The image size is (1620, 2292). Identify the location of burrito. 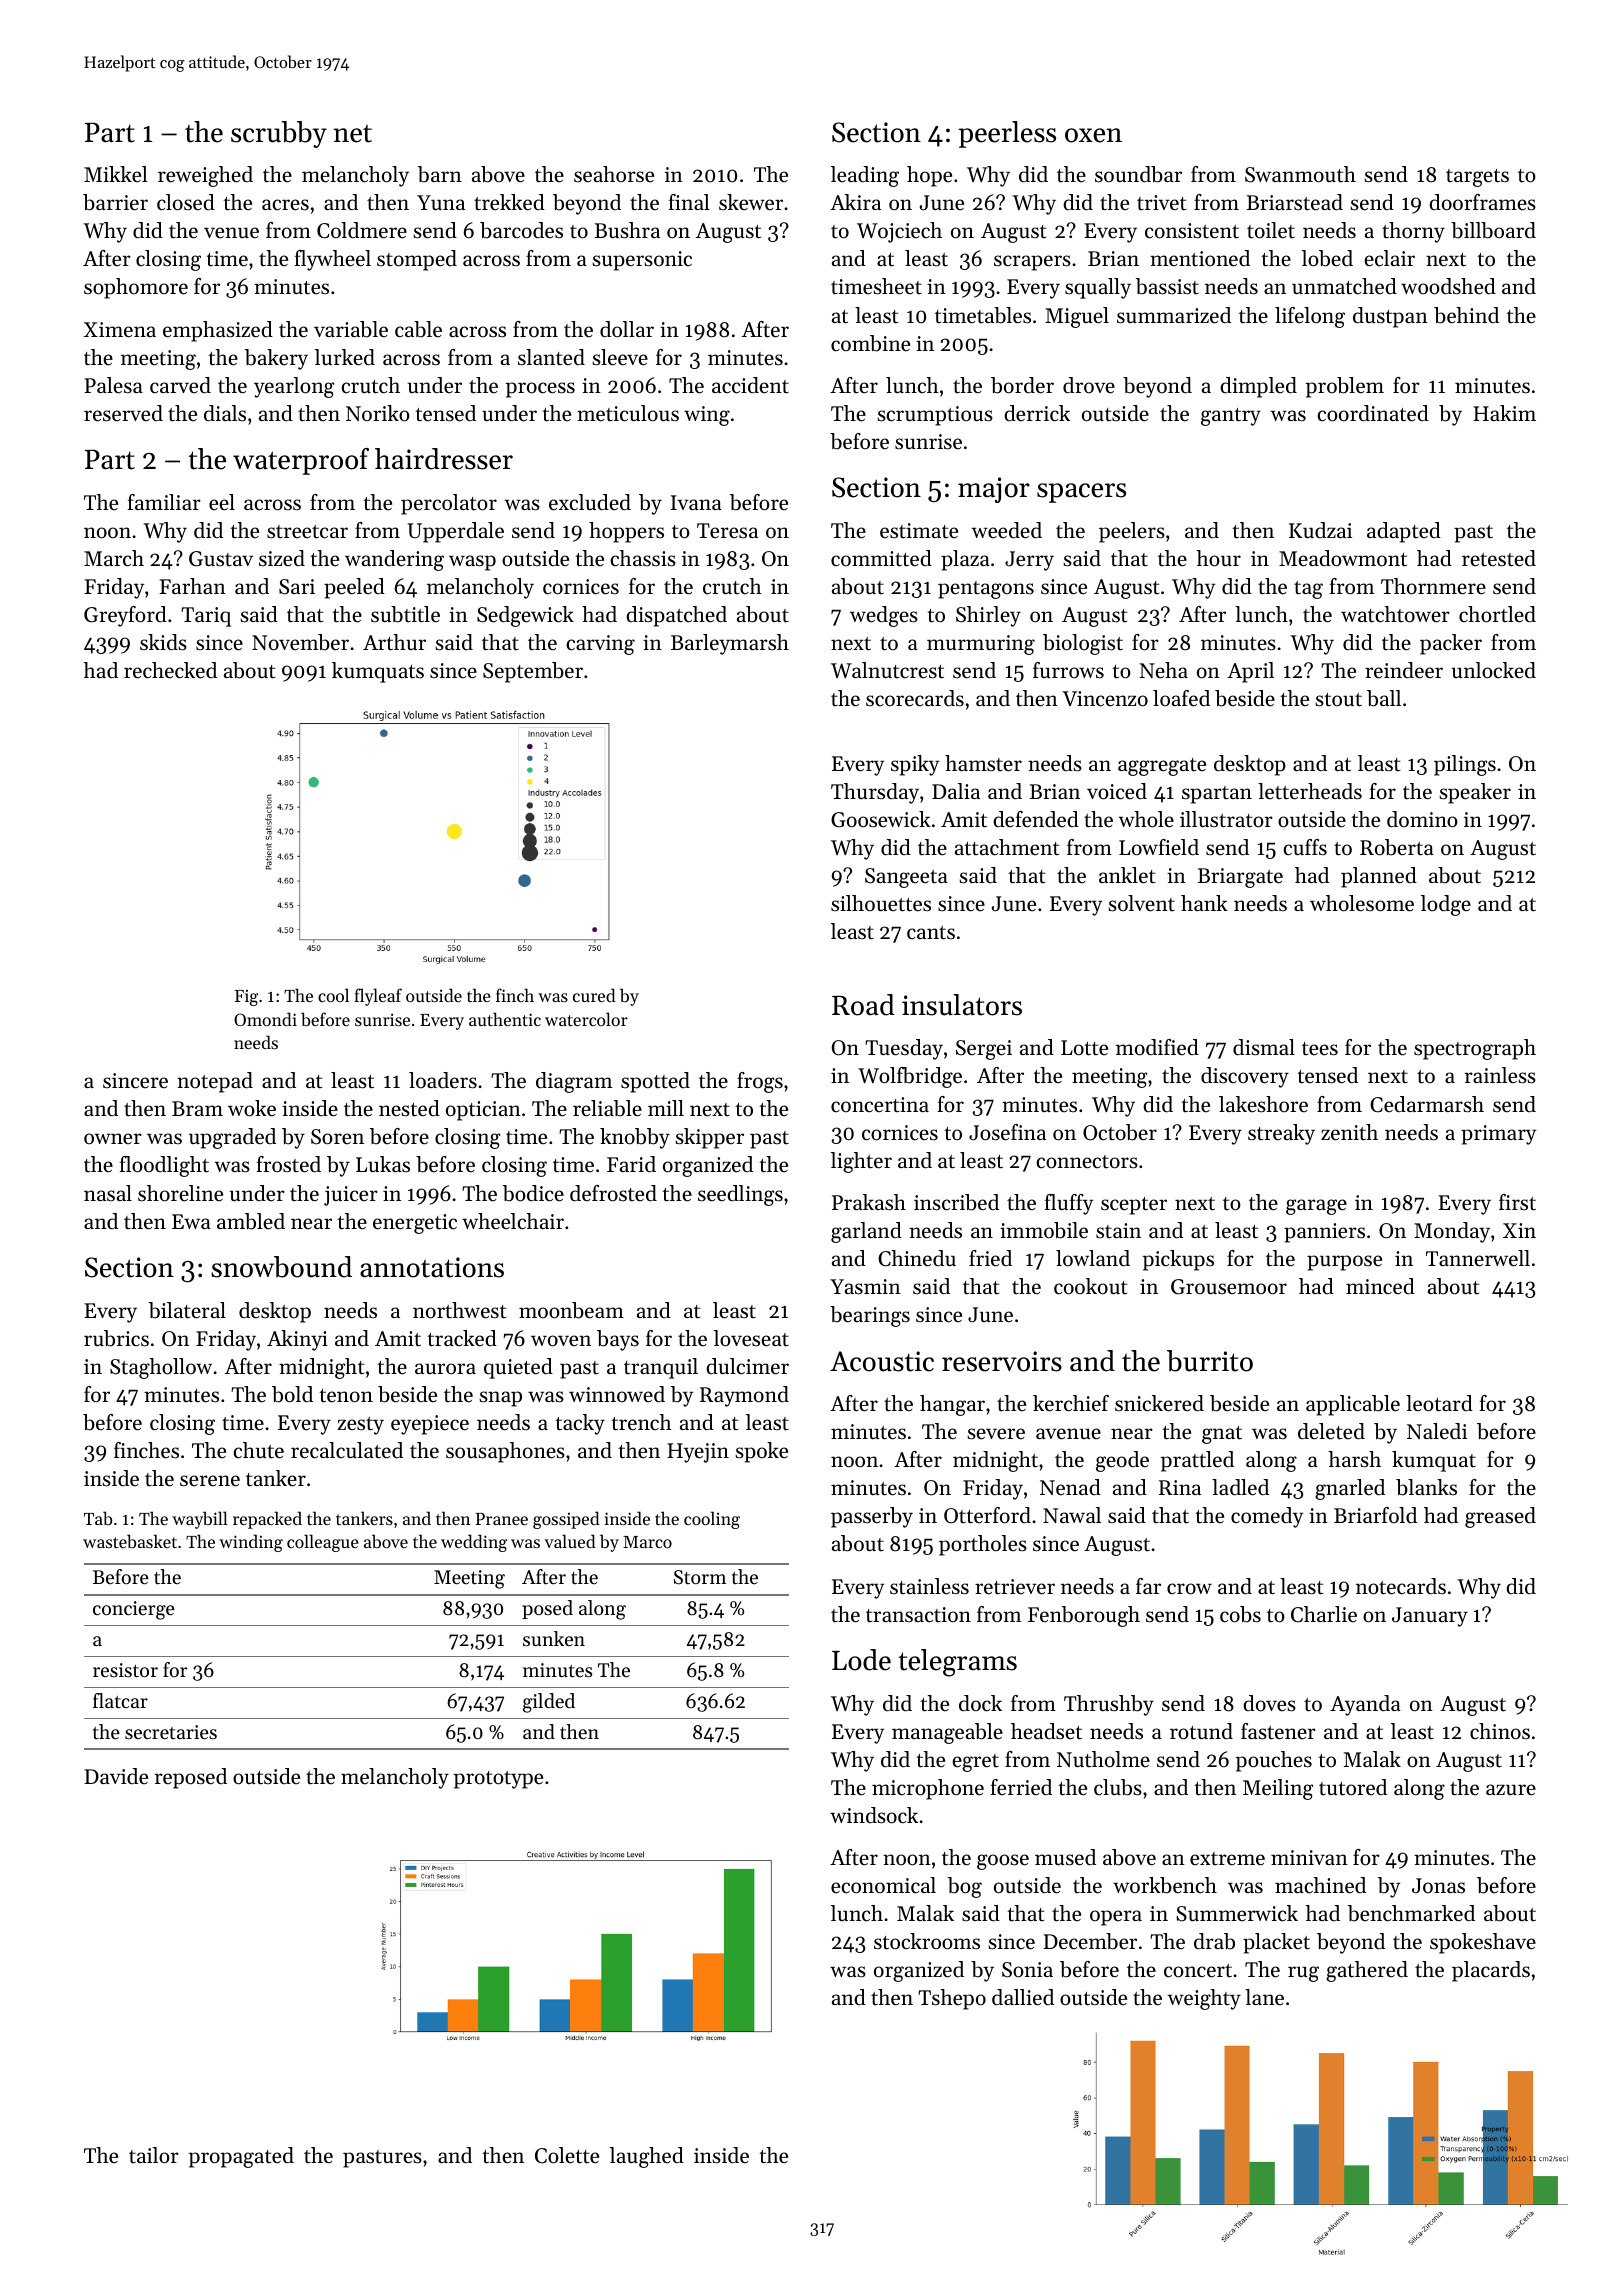
(1210, 1361).
